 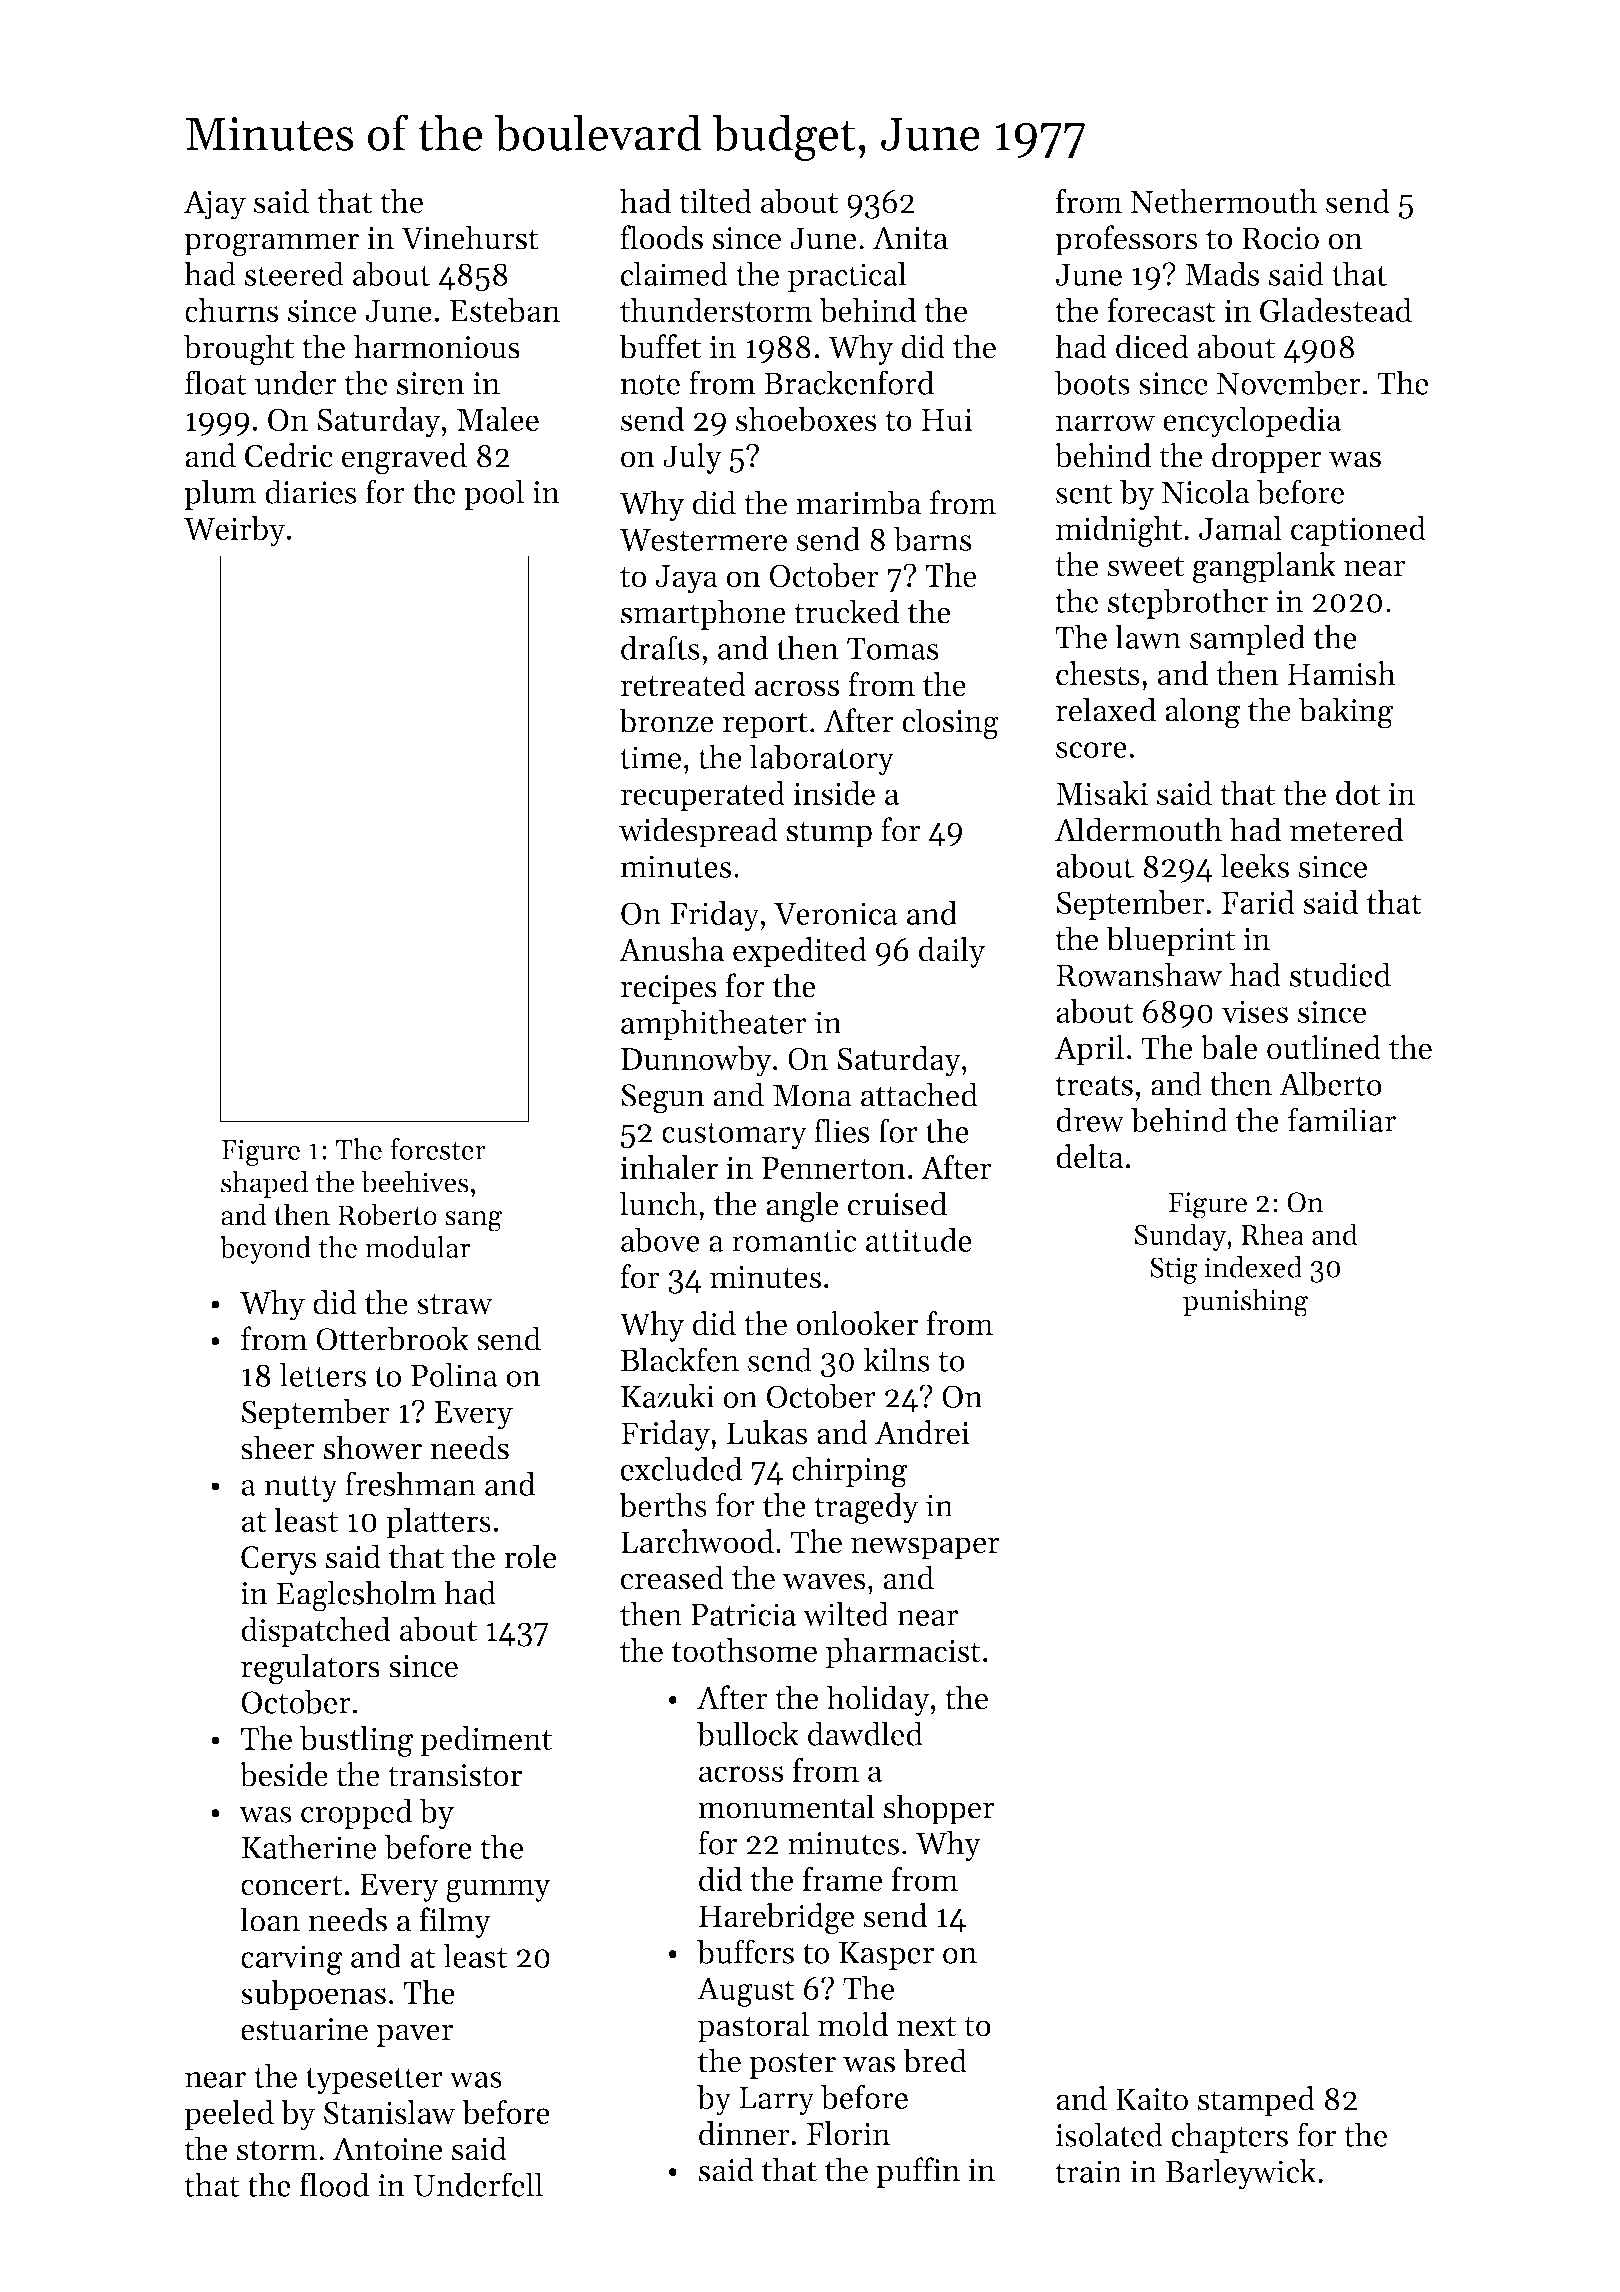 What do you see at coordinates (1224, 201) in the image?
I see `Nethermouth` at bounding box center [1224, 201].
